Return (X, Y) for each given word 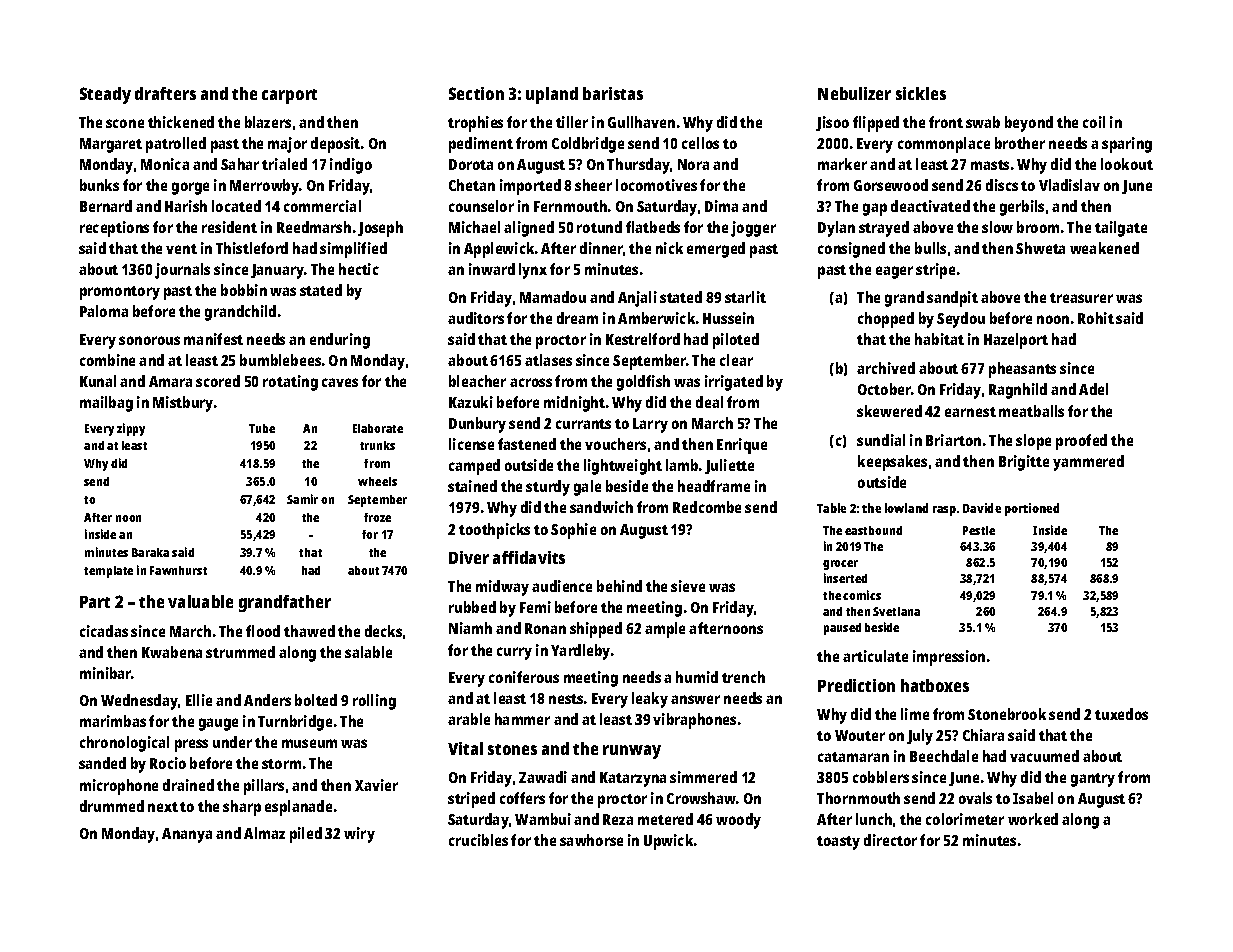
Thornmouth (858, 798)
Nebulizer (854, 93)
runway (632, 752)
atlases (548, 360)
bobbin (244, 290)
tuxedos (1121, 714)
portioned (1032, 509)
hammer (522, 719)
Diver (469, 557)
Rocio (168, 763)
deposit (335, 145)
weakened (1104, 248)
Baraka (150, 552)
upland (552, 95)
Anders (267, 700)
